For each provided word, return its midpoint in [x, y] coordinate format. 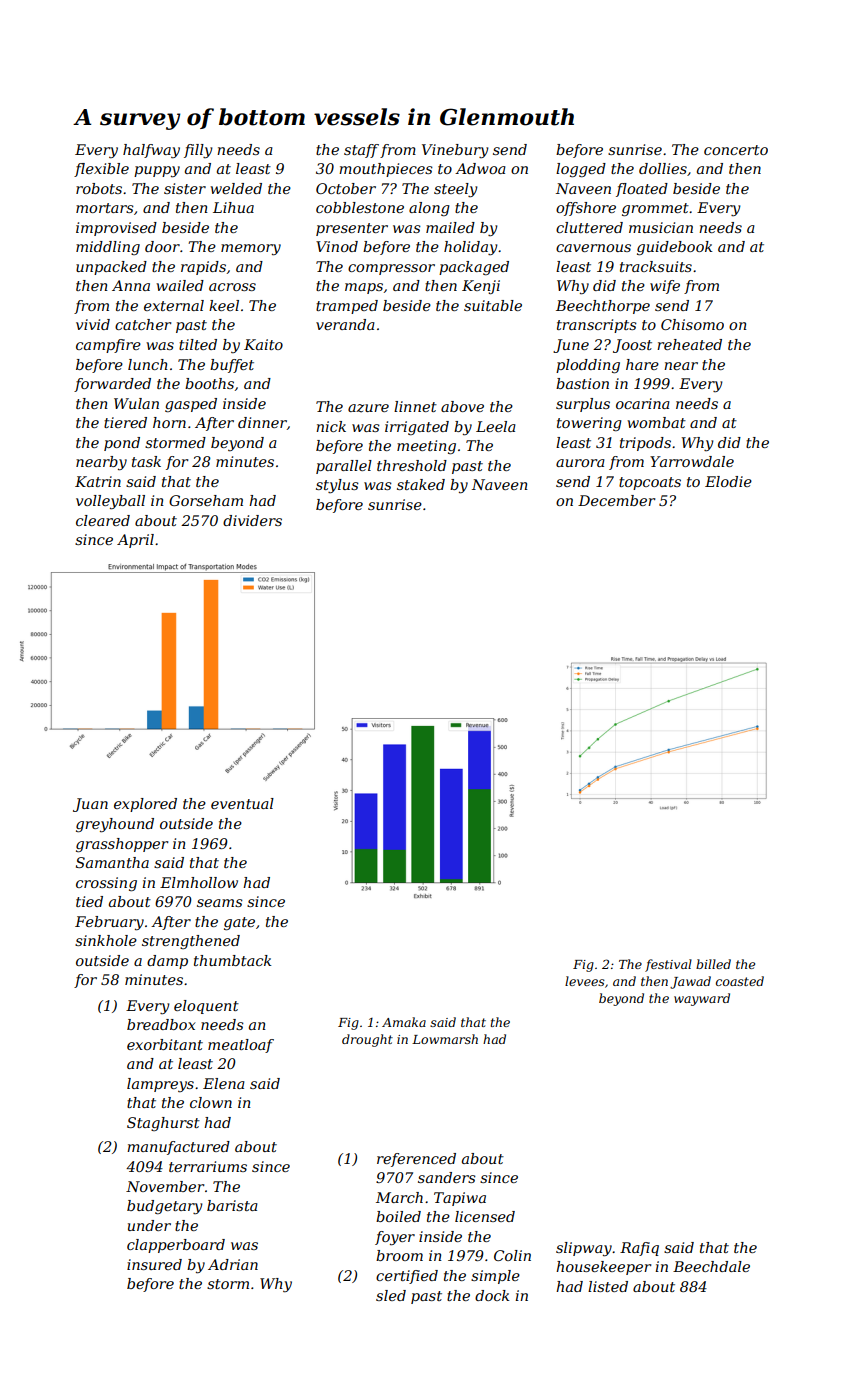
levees [585, 981]
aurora [580, 463]
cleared [103, 520]
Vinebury [455, 151]
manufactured [178, 1148]
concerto [736, 150]
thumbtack [232, 960]
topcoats [650, 483]
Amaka [404, 1022]
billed [713, 964]
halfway [151, 151]
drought [367, 1040]
